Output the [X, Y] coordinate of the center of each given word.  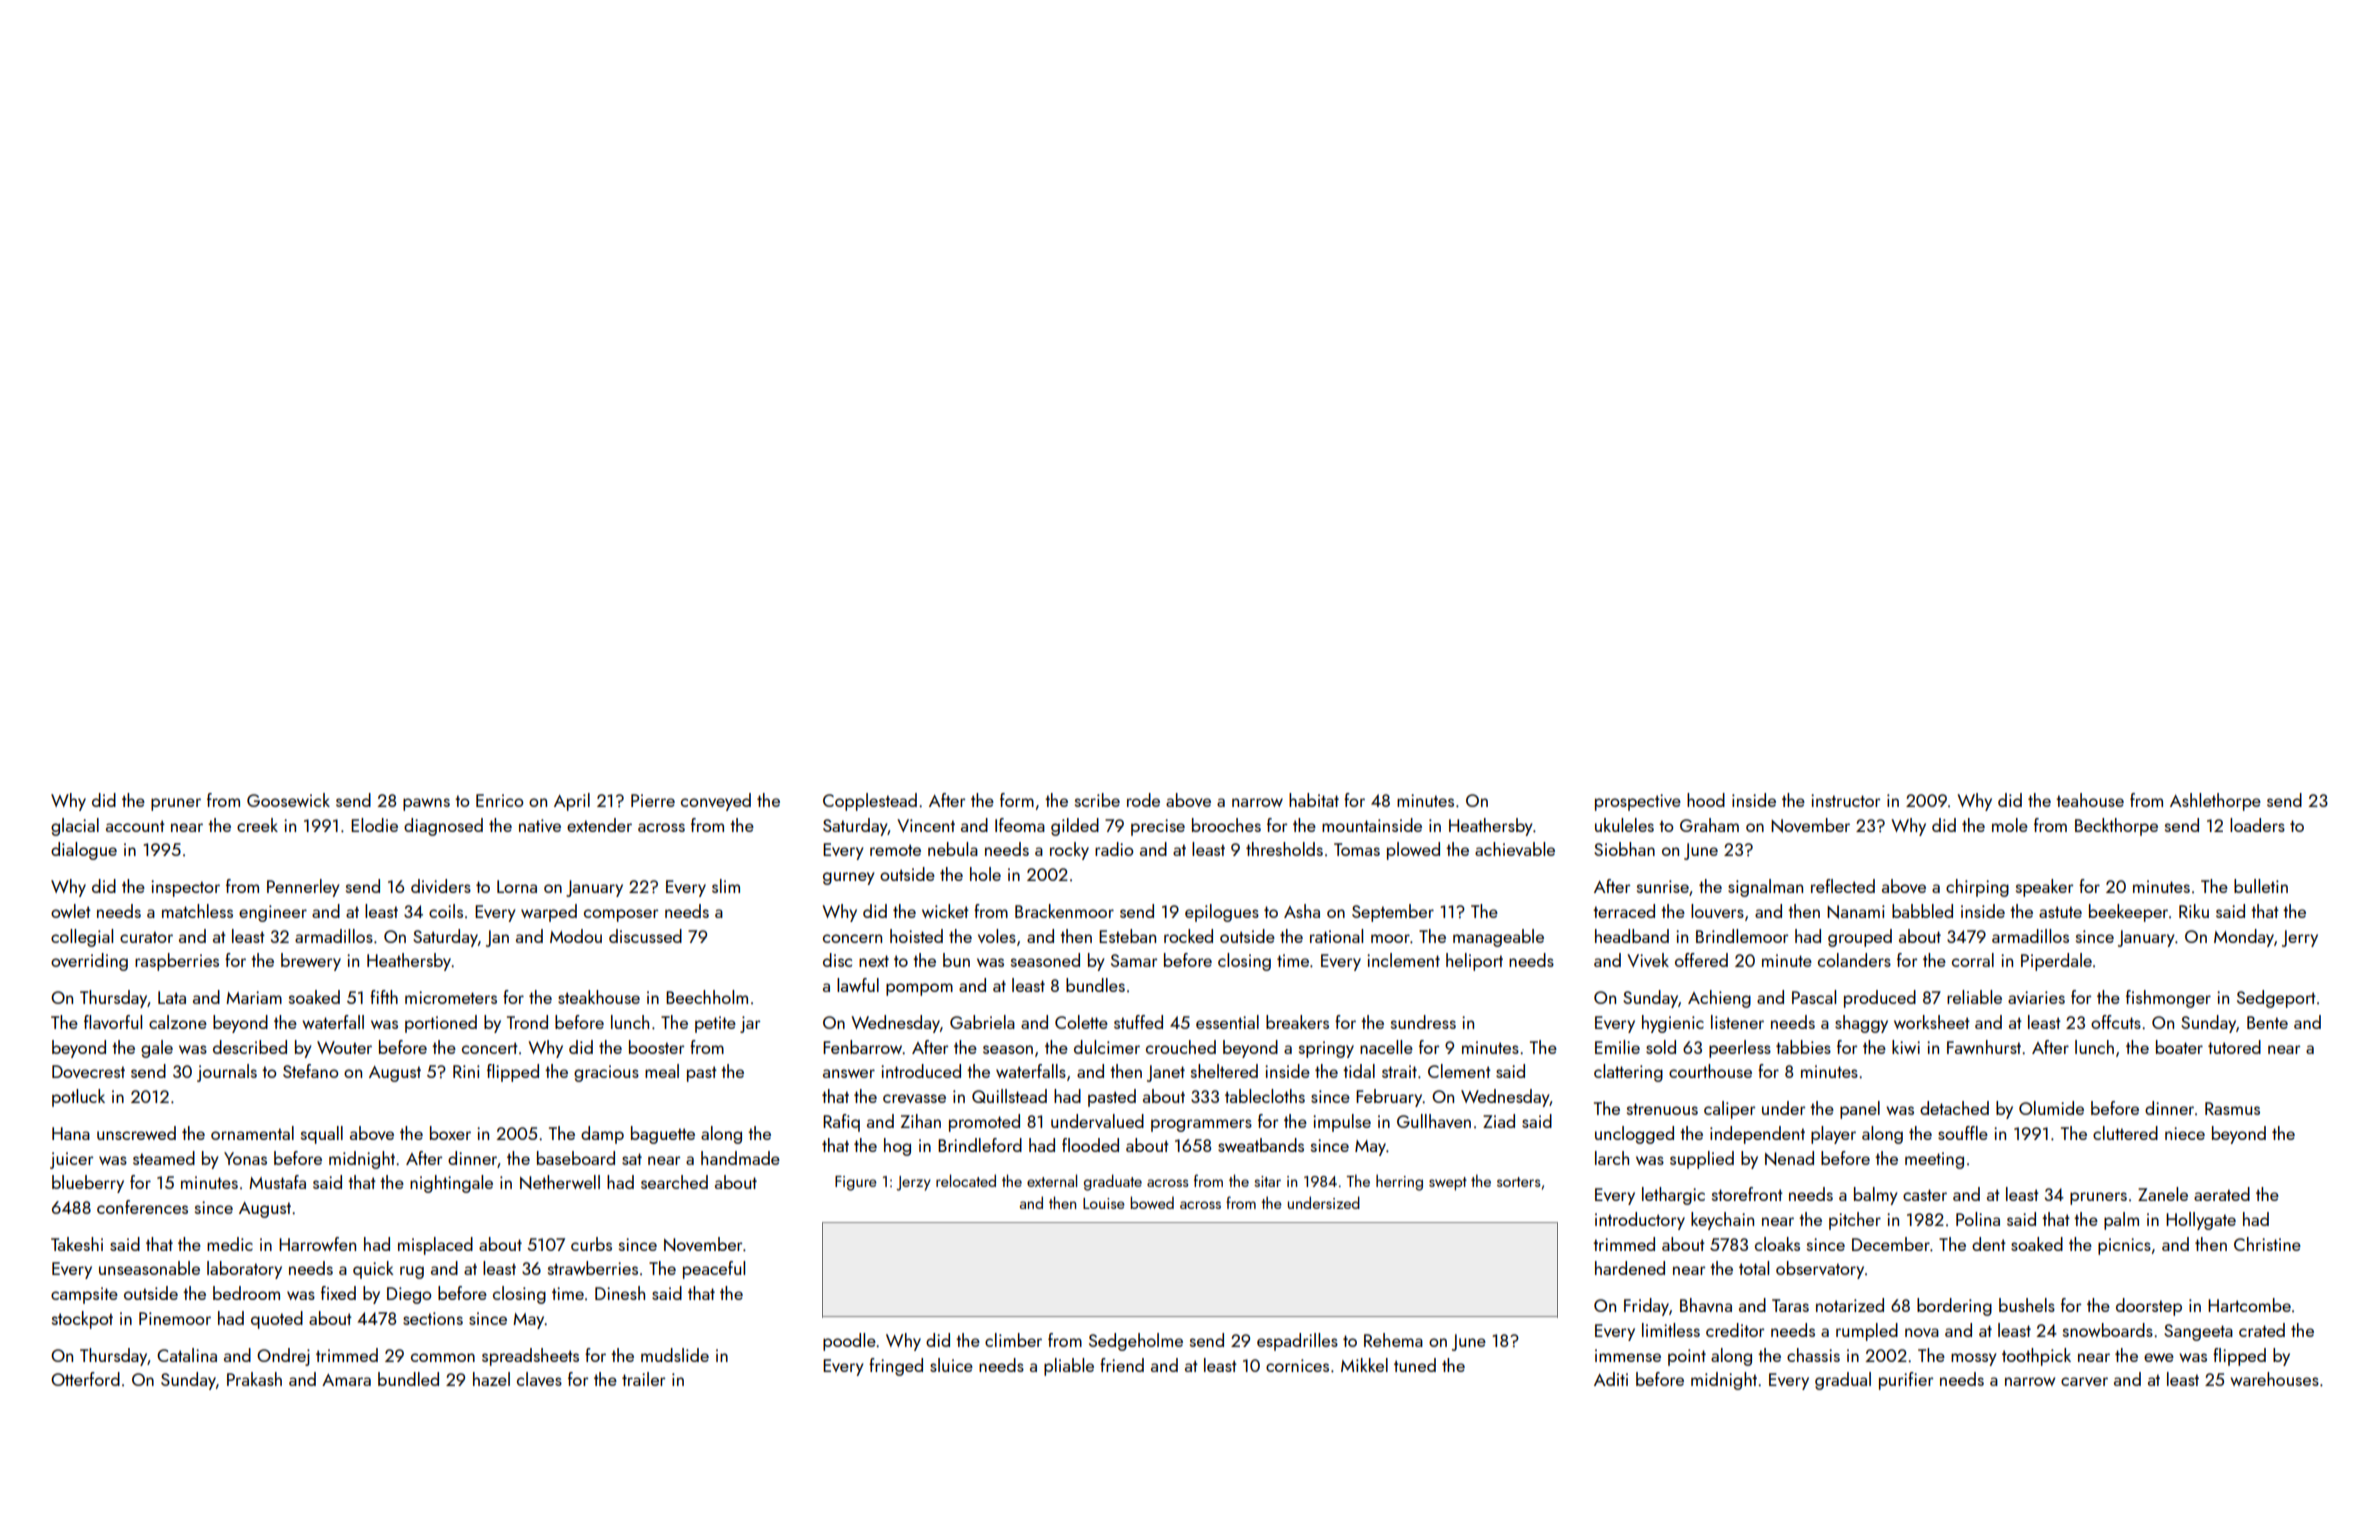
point [1687, 1357]
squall [322, 1135]
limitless [1671, 1330]
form [1017, 800]
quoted [277, 1320]
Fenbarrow [863, 1047]
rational [1336, 936]
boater [2179, 1047]
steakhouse [599, 997]
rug [412, 1272]
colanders [1854, 960]
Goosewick [288, 800]
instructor [1846, 800]
